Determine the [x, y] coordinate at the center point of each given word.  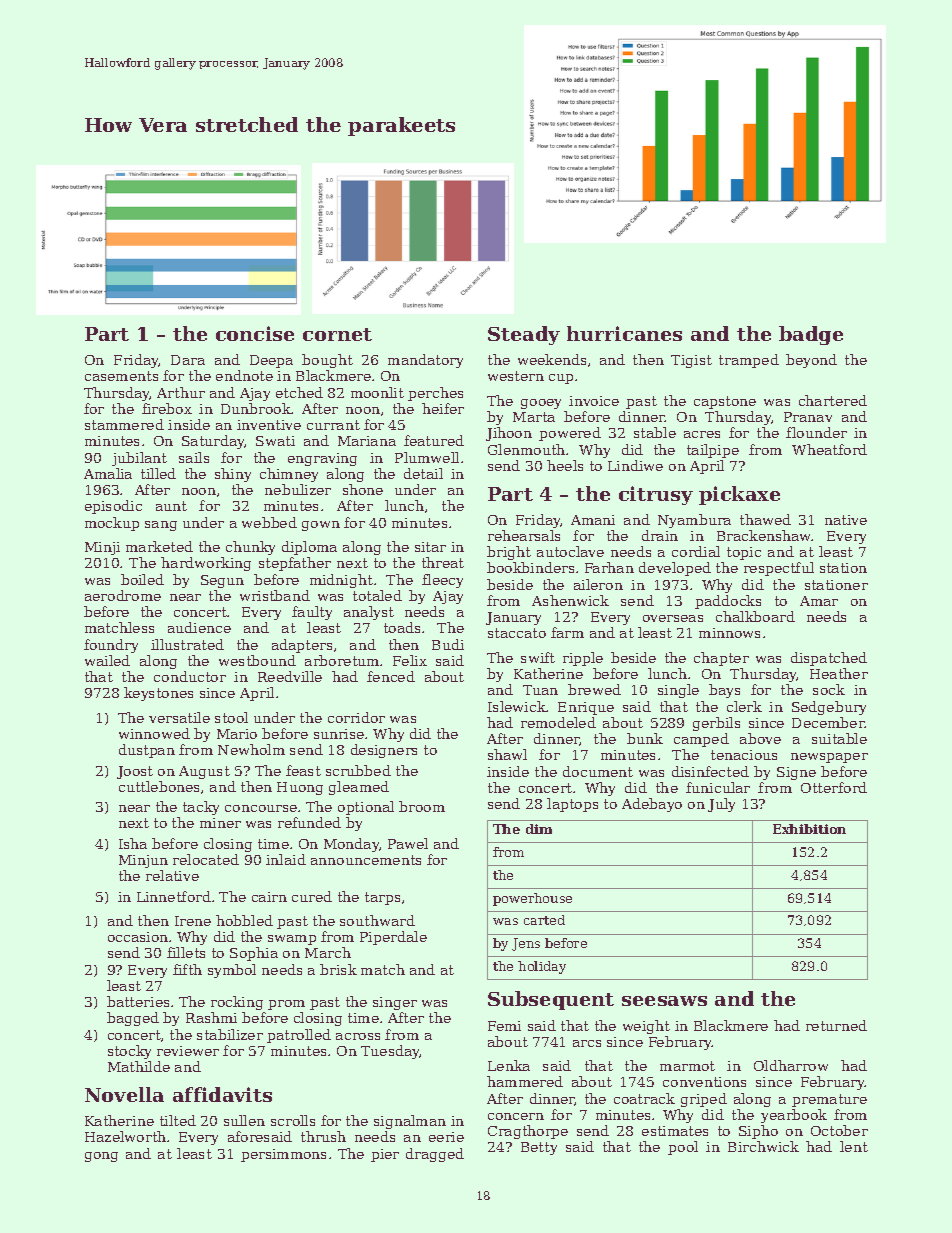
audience [199, 627]
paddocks [728, 602]
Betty [539, 1148]
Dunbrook [256, 408]
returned [836, 1025]
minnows [729, 633]
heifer [443, 408]
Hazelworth [125, 1136]
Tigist [691, 361]
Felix [410, 660]
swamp [292, 940]
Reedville [290, 676]
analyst [369, 613]
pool [683, 1148]
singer [395, 1003]
